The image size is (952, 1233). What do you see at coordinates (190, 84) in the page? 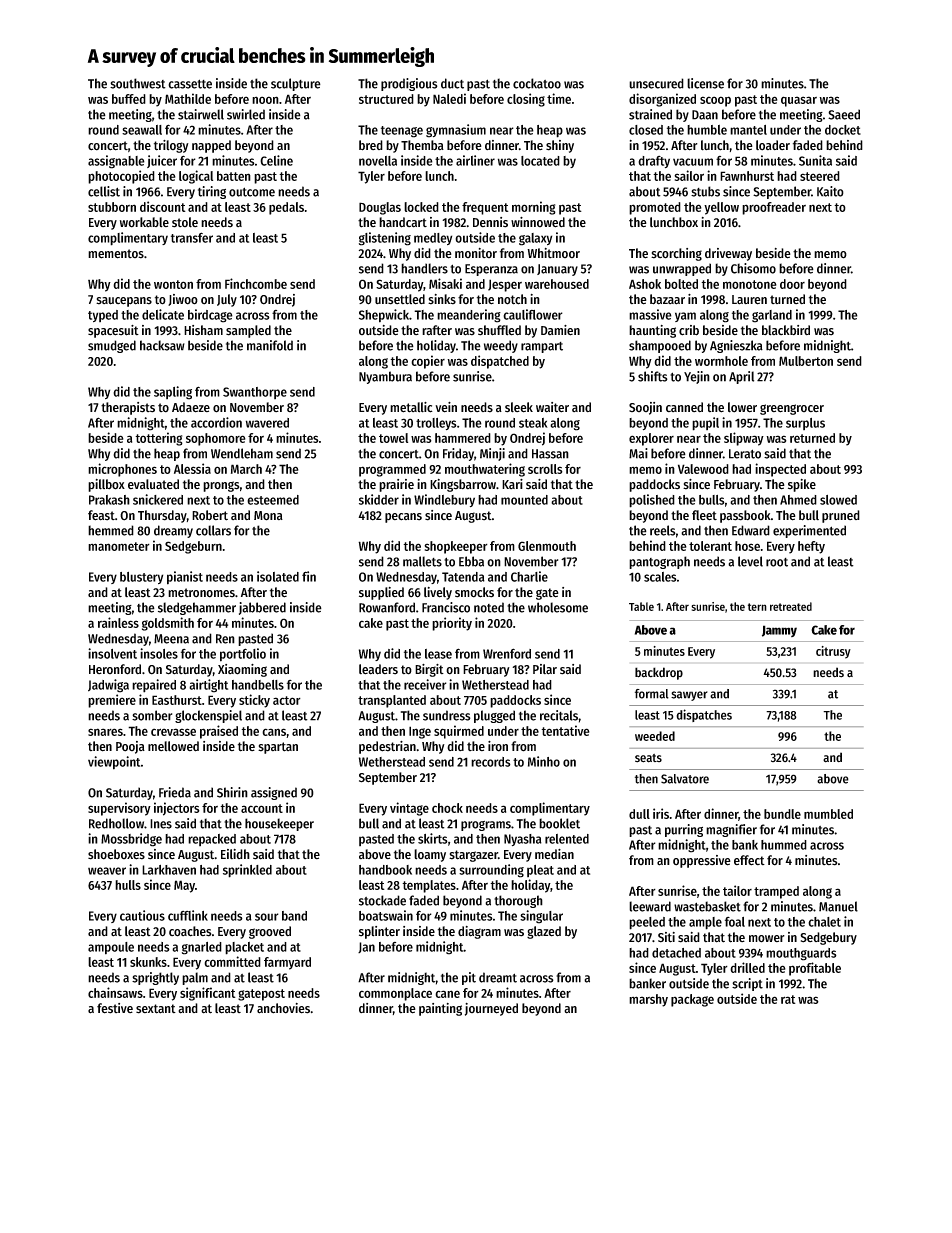
I see `cassette` at bounding box center [190, 84].
